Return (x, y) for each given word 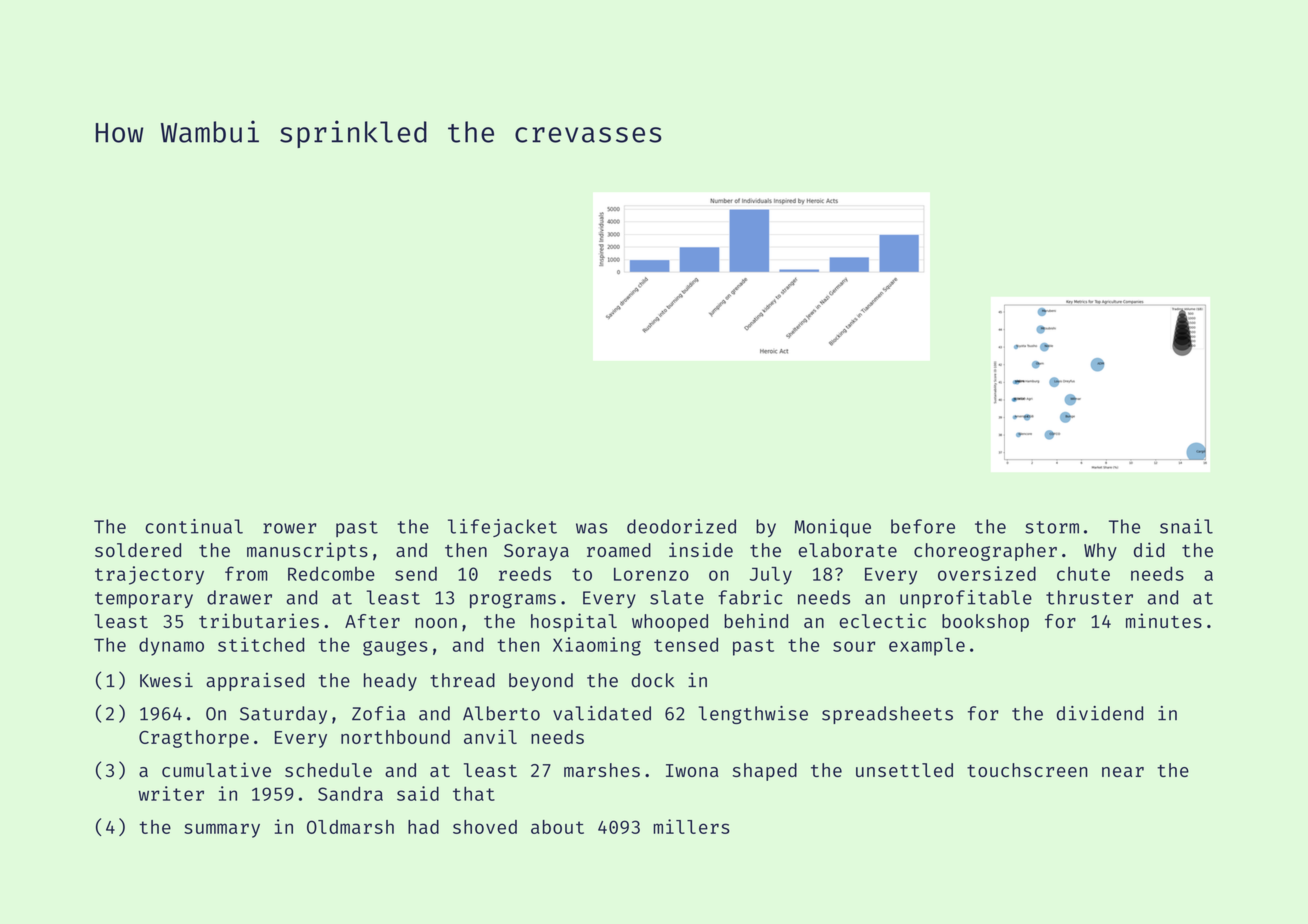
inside (701, 549)
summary (222, 830)
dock (652, 680)
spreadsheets (887, 715)
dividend (1100, 713)
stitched (261, 644)
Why (1100, 552)
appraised (255, 682)
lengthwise (753, 715)
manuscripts (307, 551)
